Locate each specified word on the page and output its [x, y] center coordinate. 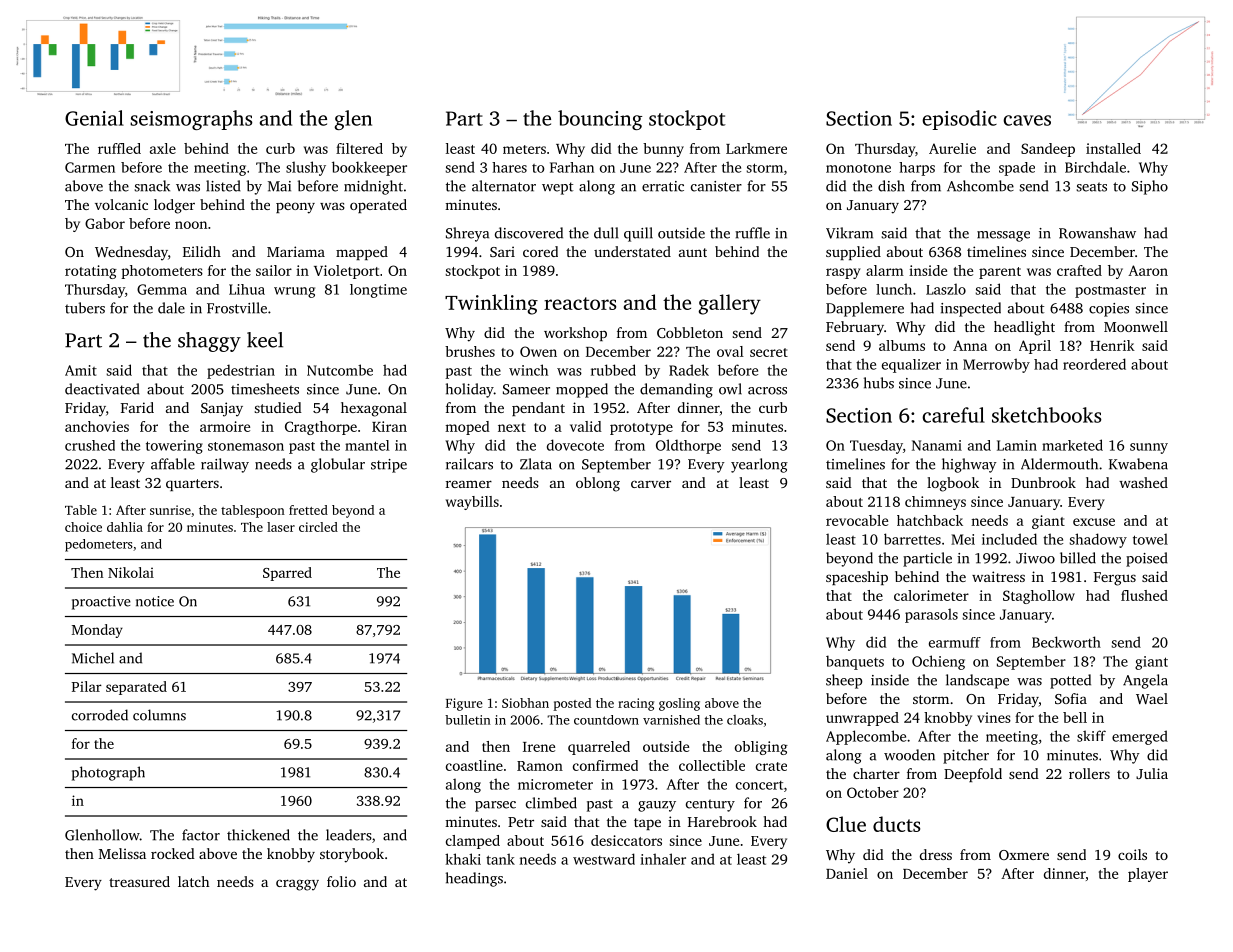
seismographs [191, 120]
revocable [857, 520]
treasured [139, 881]
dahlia [125, 527]
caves [1027, 120]
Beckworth [1066, 642]
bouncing [600, 120]
